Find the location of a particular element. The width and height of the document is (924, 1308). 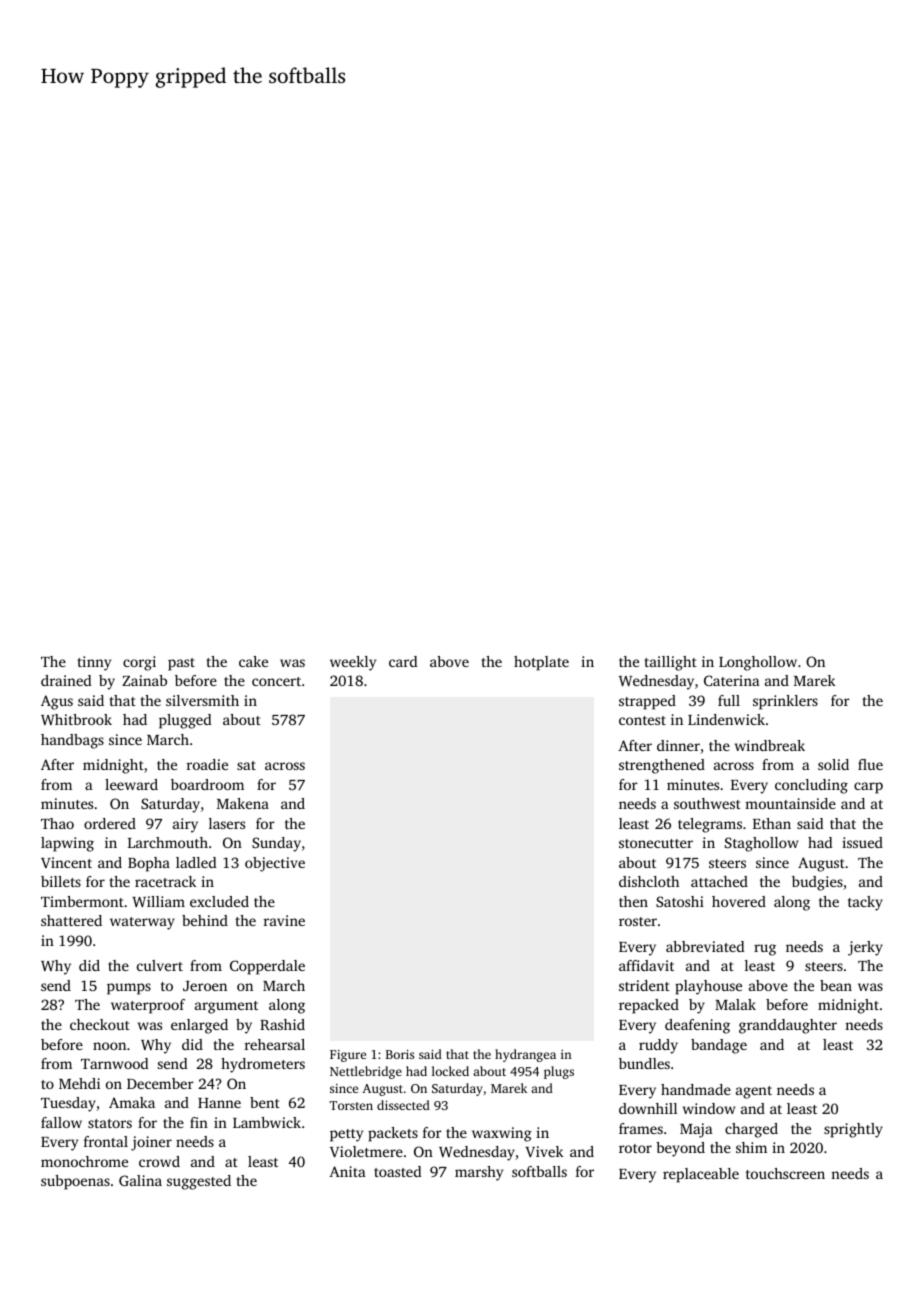

marshy is located at coordinates (479, 1173).
